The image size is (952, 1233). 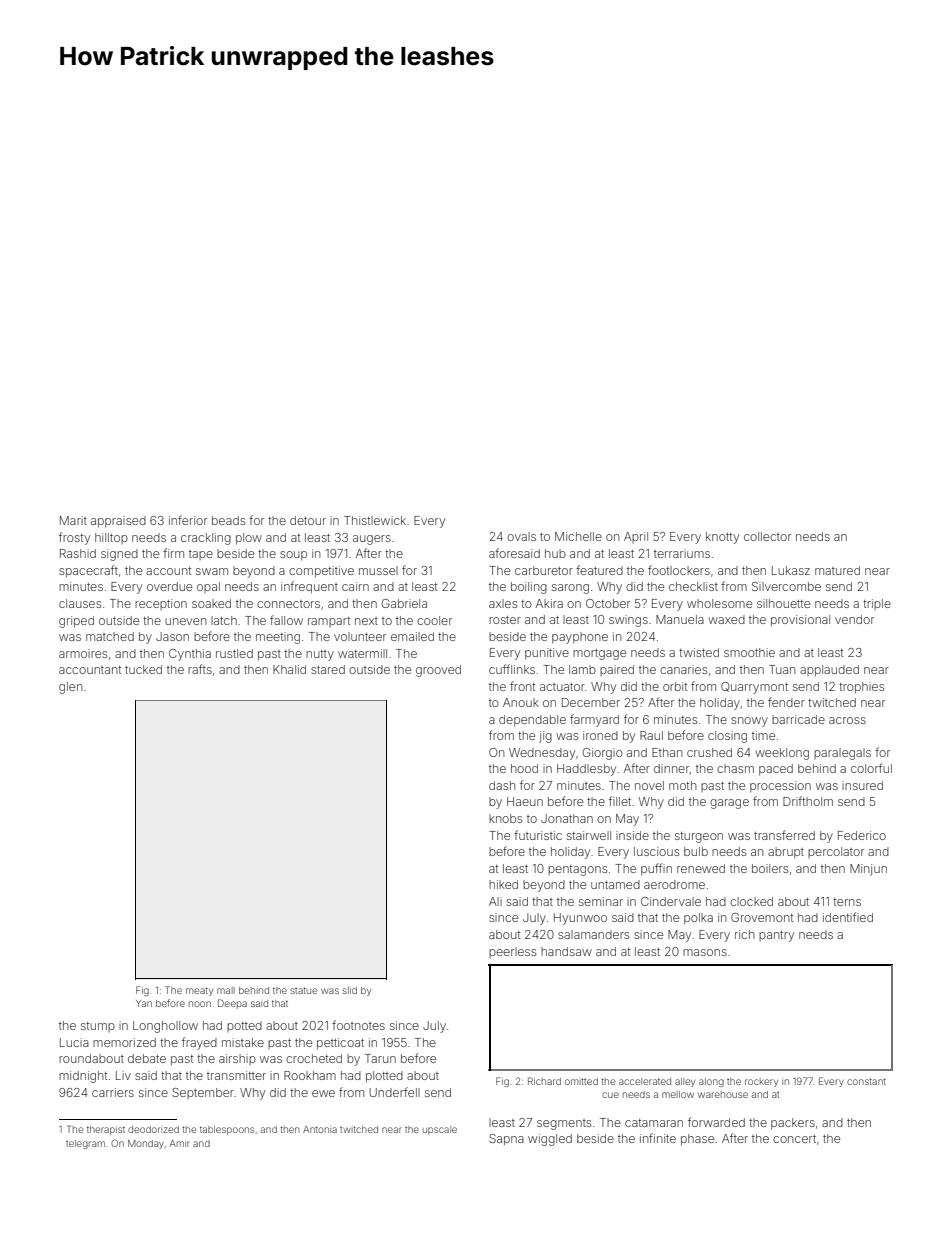 What do you see at coordinates (754, 688) in the document?
I see `Quarrymont` at bounding box center [754, 688].
